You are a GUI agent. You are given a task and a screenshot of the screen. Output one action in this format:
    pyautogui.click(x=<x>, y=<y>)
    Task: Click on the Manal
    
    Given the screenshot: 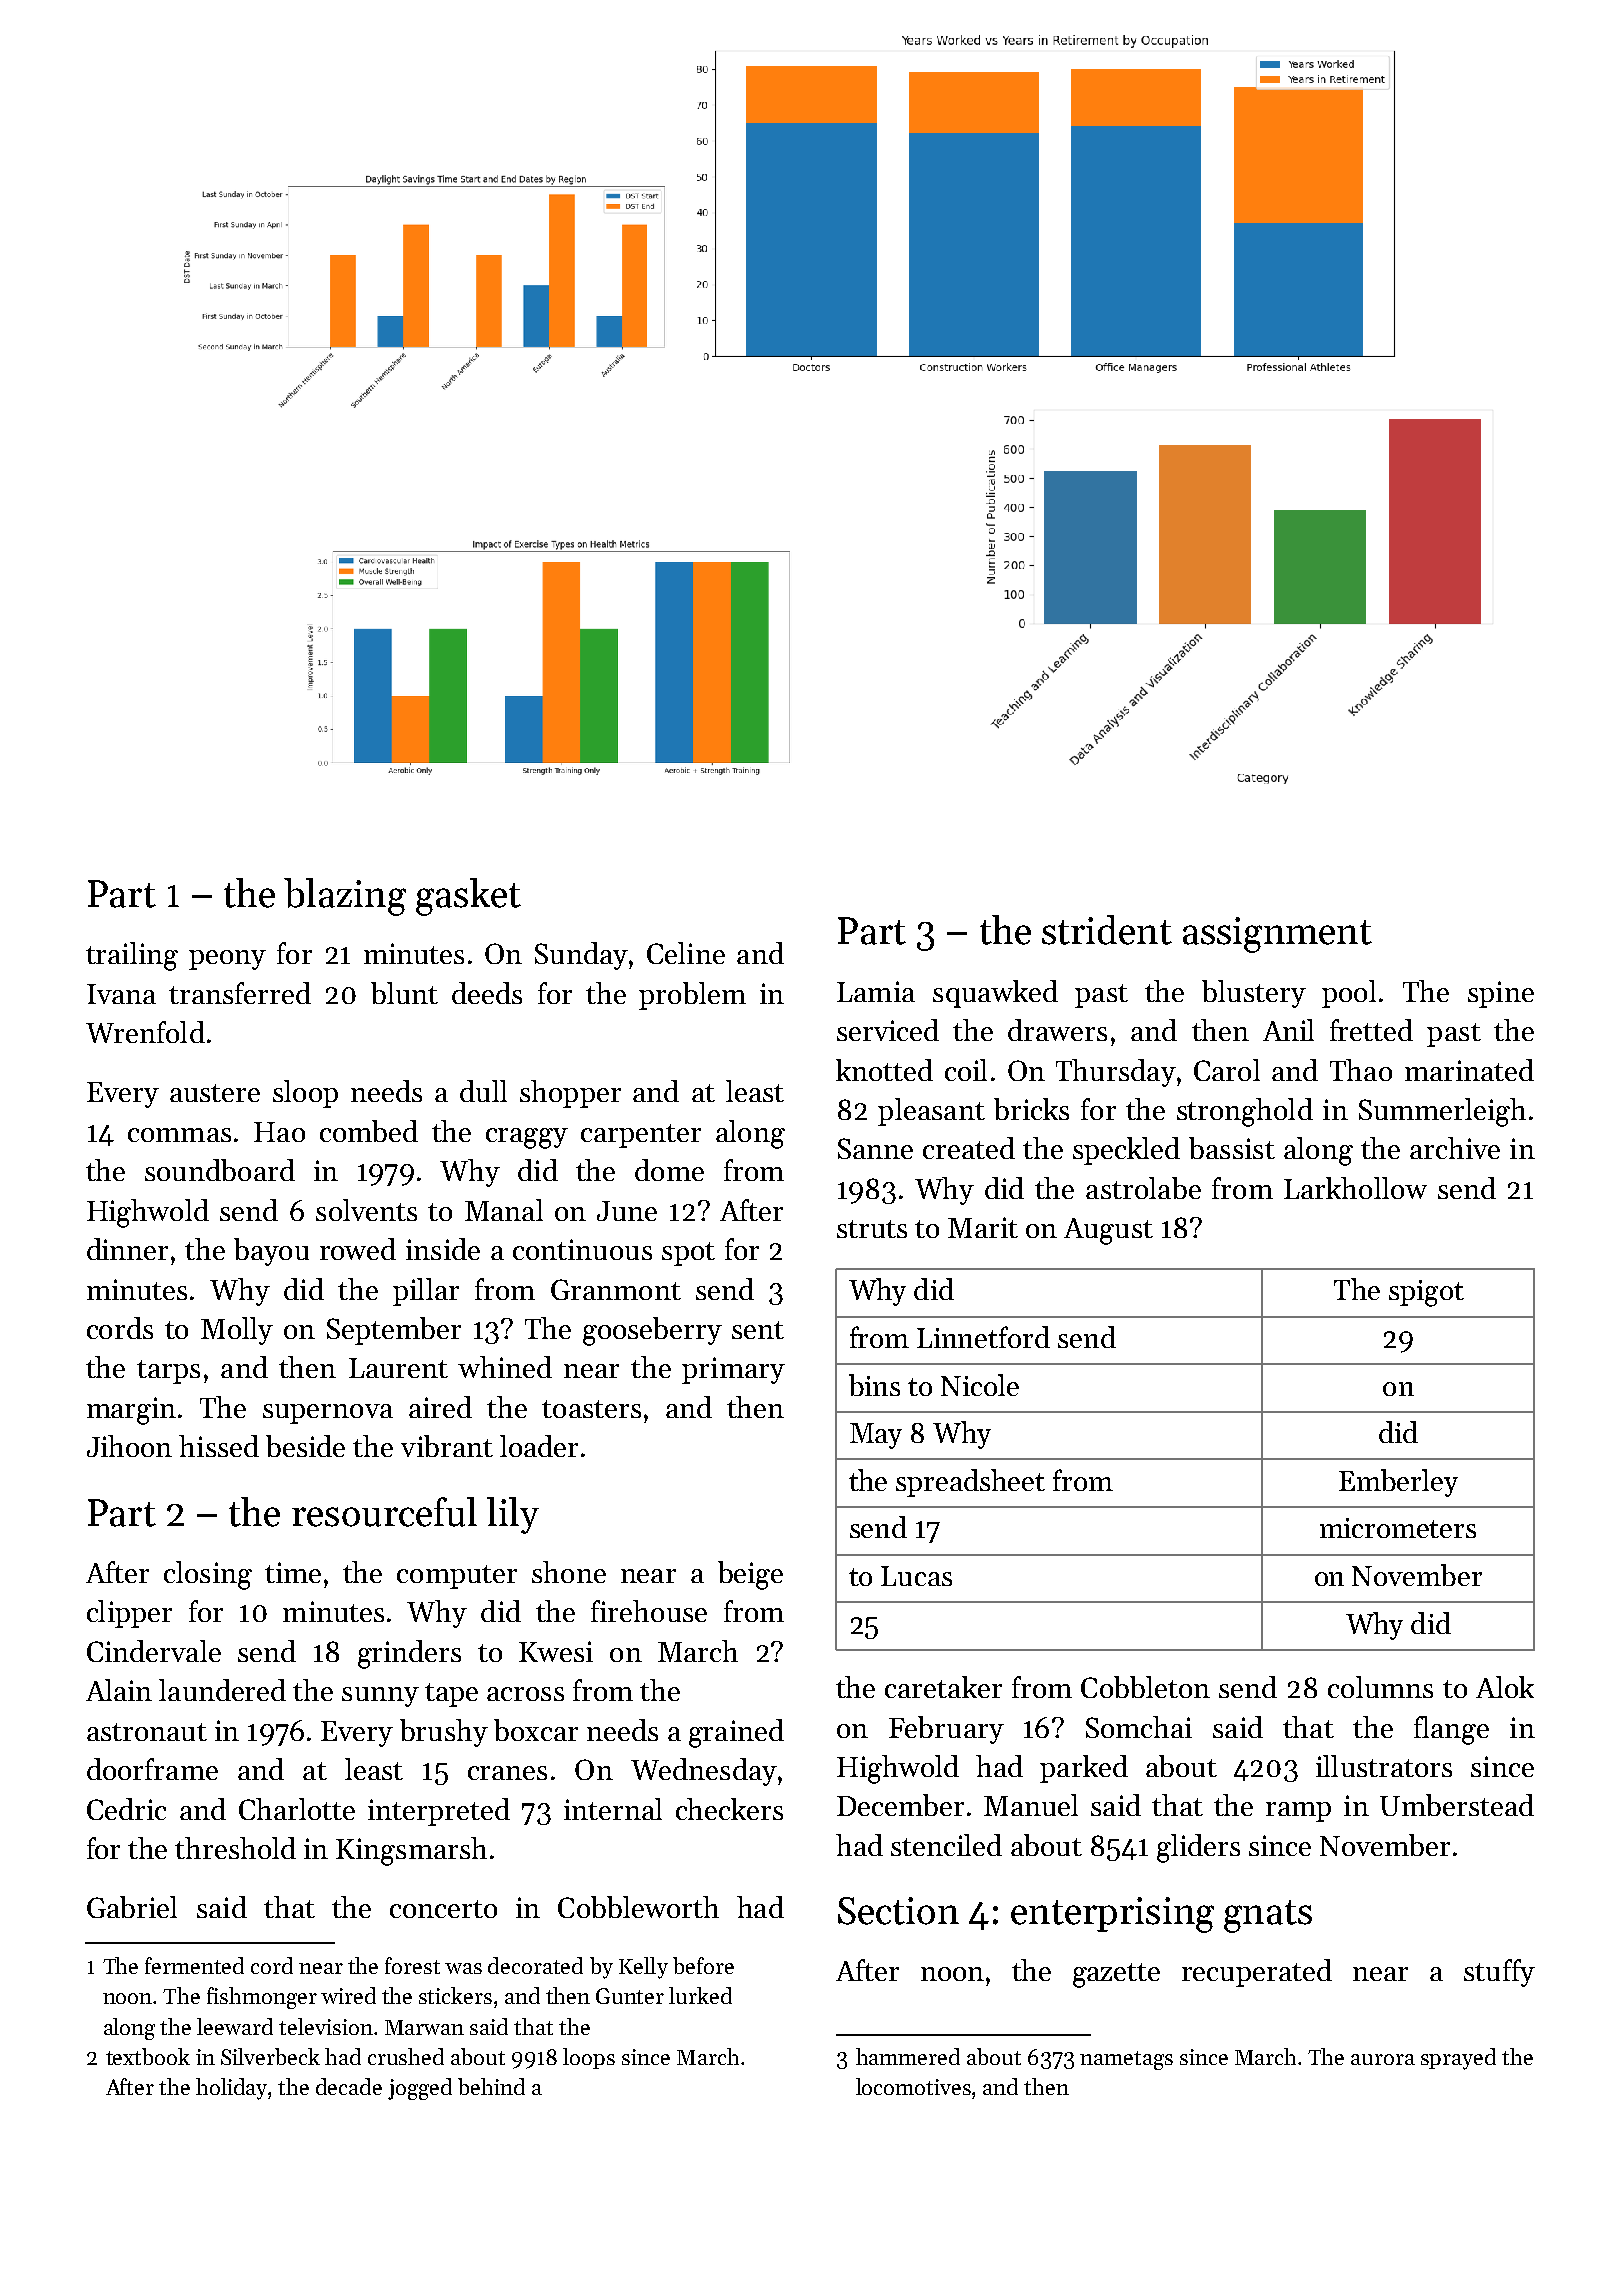 What is the action you would take?
    pyautogui.click(x=504, y=1210)
